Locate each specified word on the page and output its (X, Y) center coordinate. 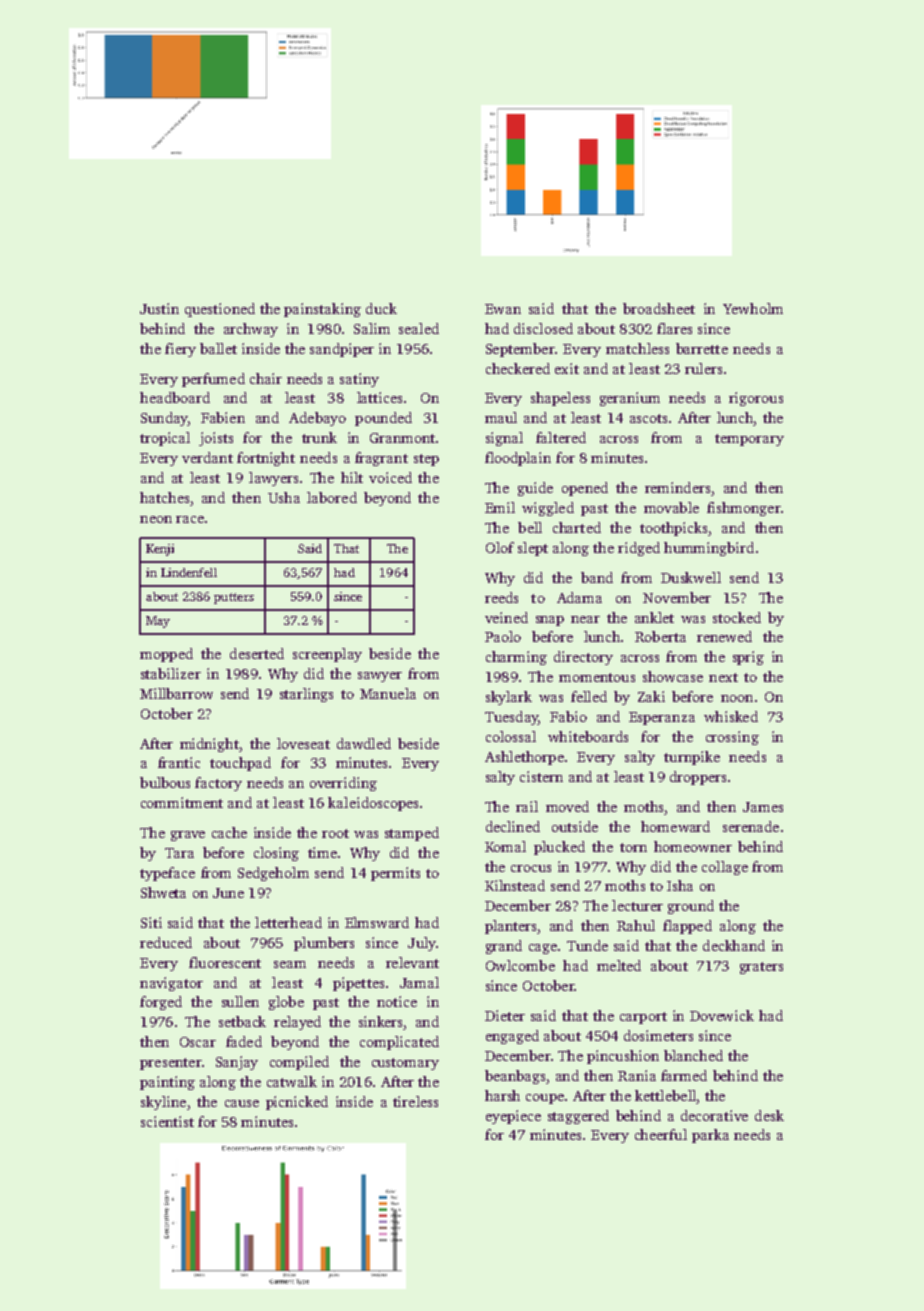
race (190, 519)
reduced (166, 942)
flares (674, 328)
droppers (698, 778)
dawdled (364, 743)
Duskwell (691, 577)
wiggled (548, 509)
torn (633, 847)
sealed (419, 328)
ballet (218, 348)
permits (395, 874)
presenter (170, 1064)
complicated (399, 1043)
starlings (306, 695)
